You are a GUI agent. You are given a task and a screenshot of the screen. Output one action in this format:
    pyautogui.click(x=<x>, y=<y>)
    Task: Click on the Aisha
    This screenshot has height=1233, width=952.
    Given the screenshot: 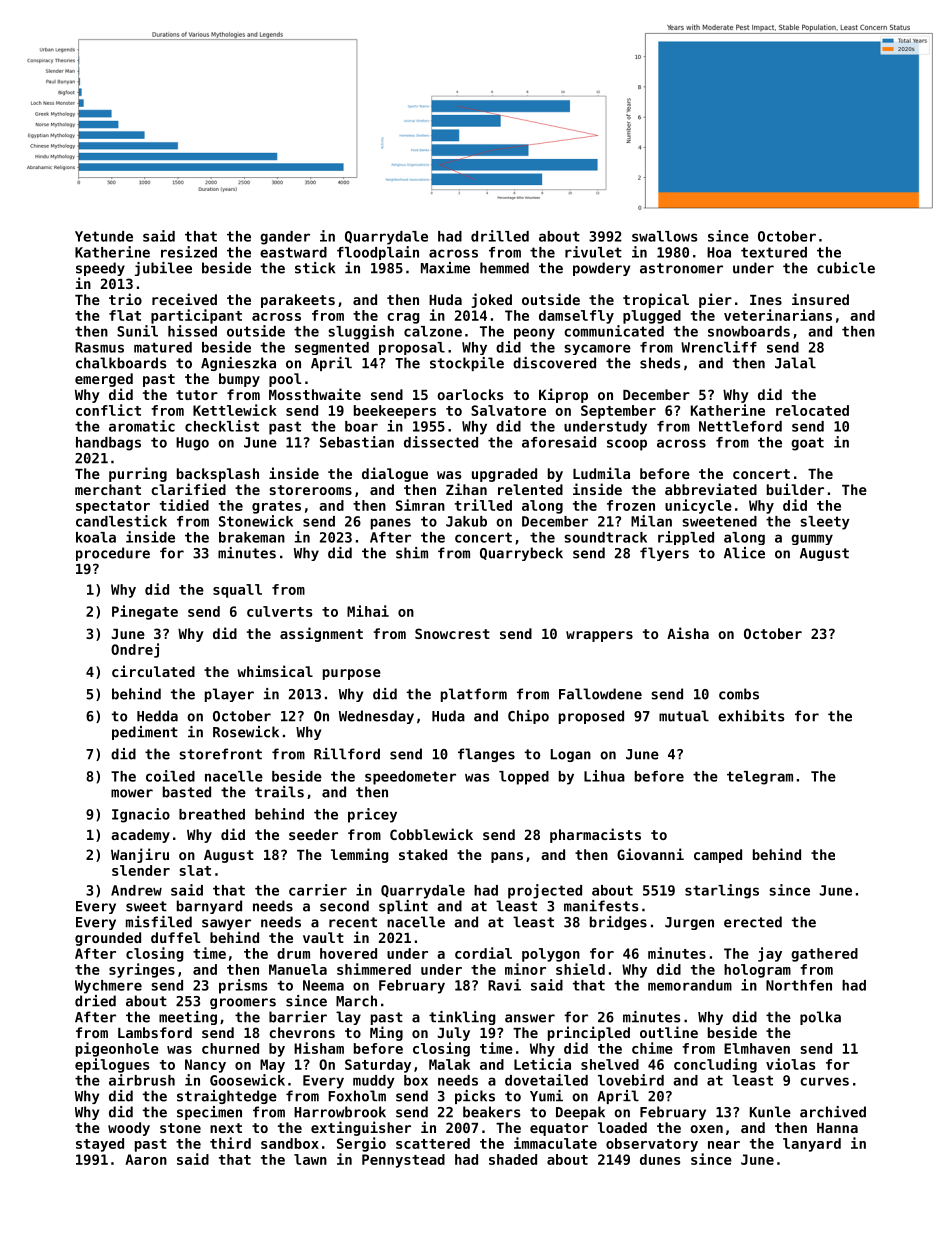 What is the action you would take?
    pyautogui.click(x=688, y=633)
